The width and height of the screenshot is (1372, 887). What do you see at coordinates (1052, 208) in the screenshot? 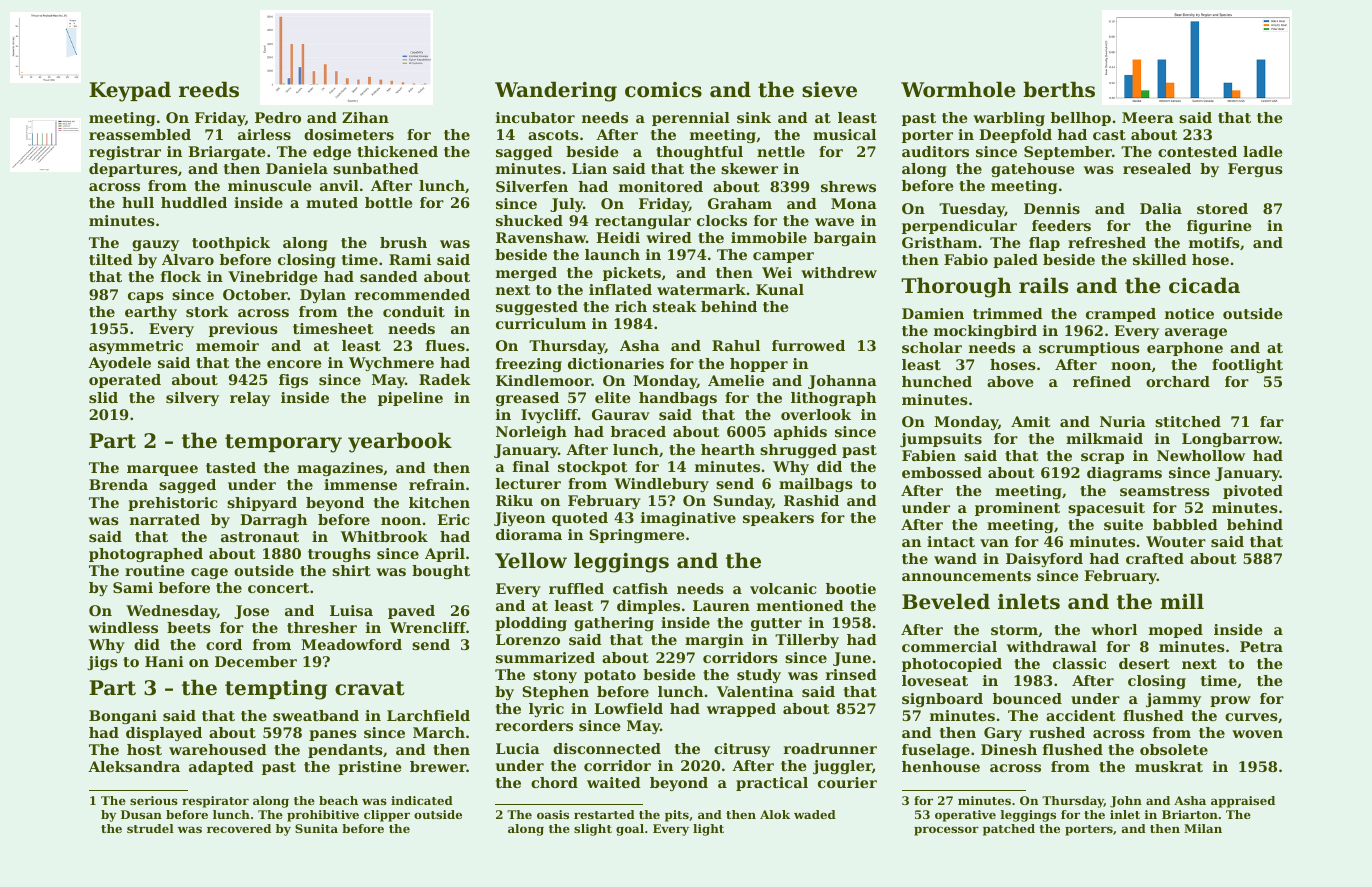
I see `Dennis` at bounding box center [1052, 208].
